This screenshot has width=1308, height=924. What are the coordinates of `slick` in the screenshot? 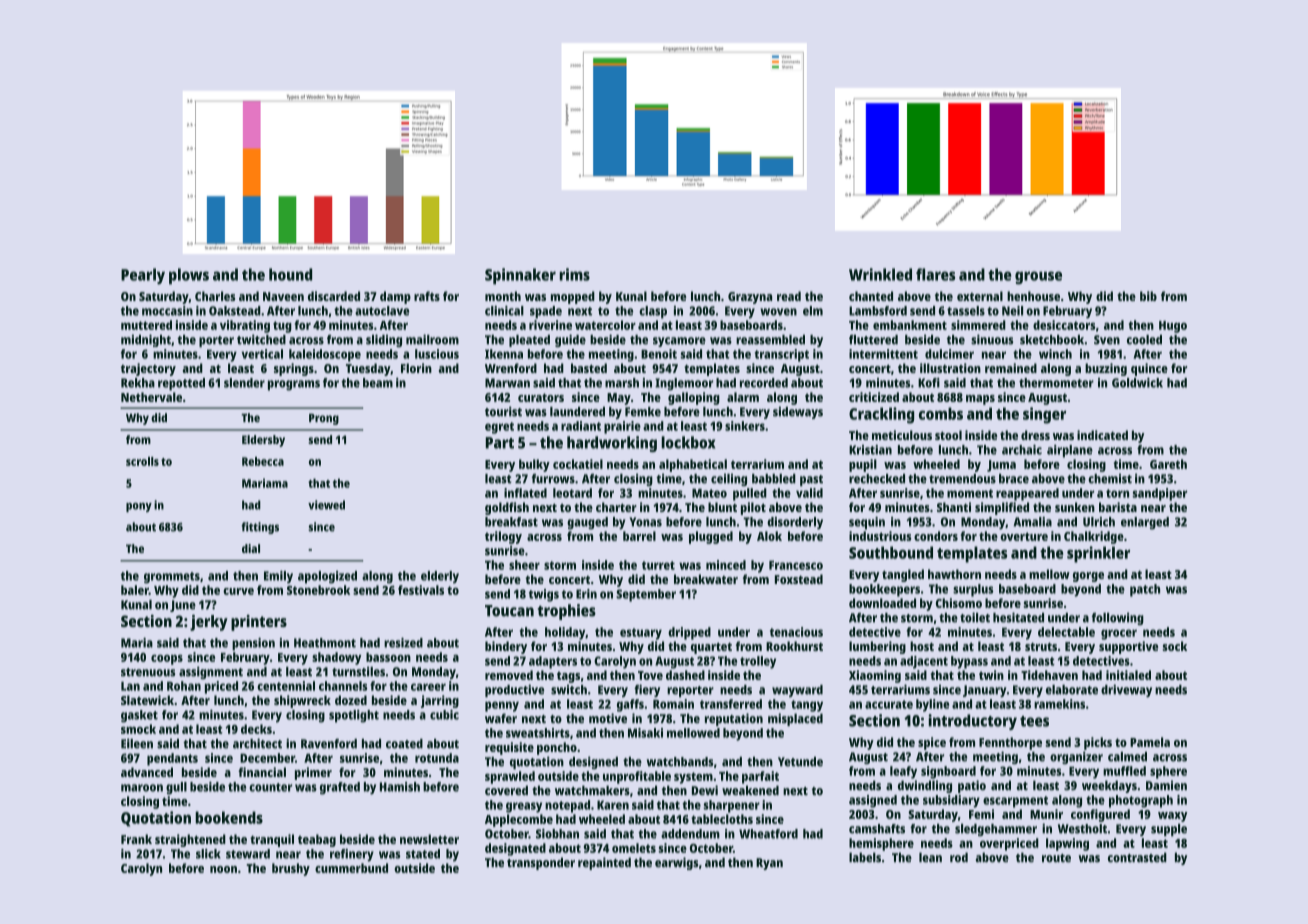 It's located at (208, 854).
